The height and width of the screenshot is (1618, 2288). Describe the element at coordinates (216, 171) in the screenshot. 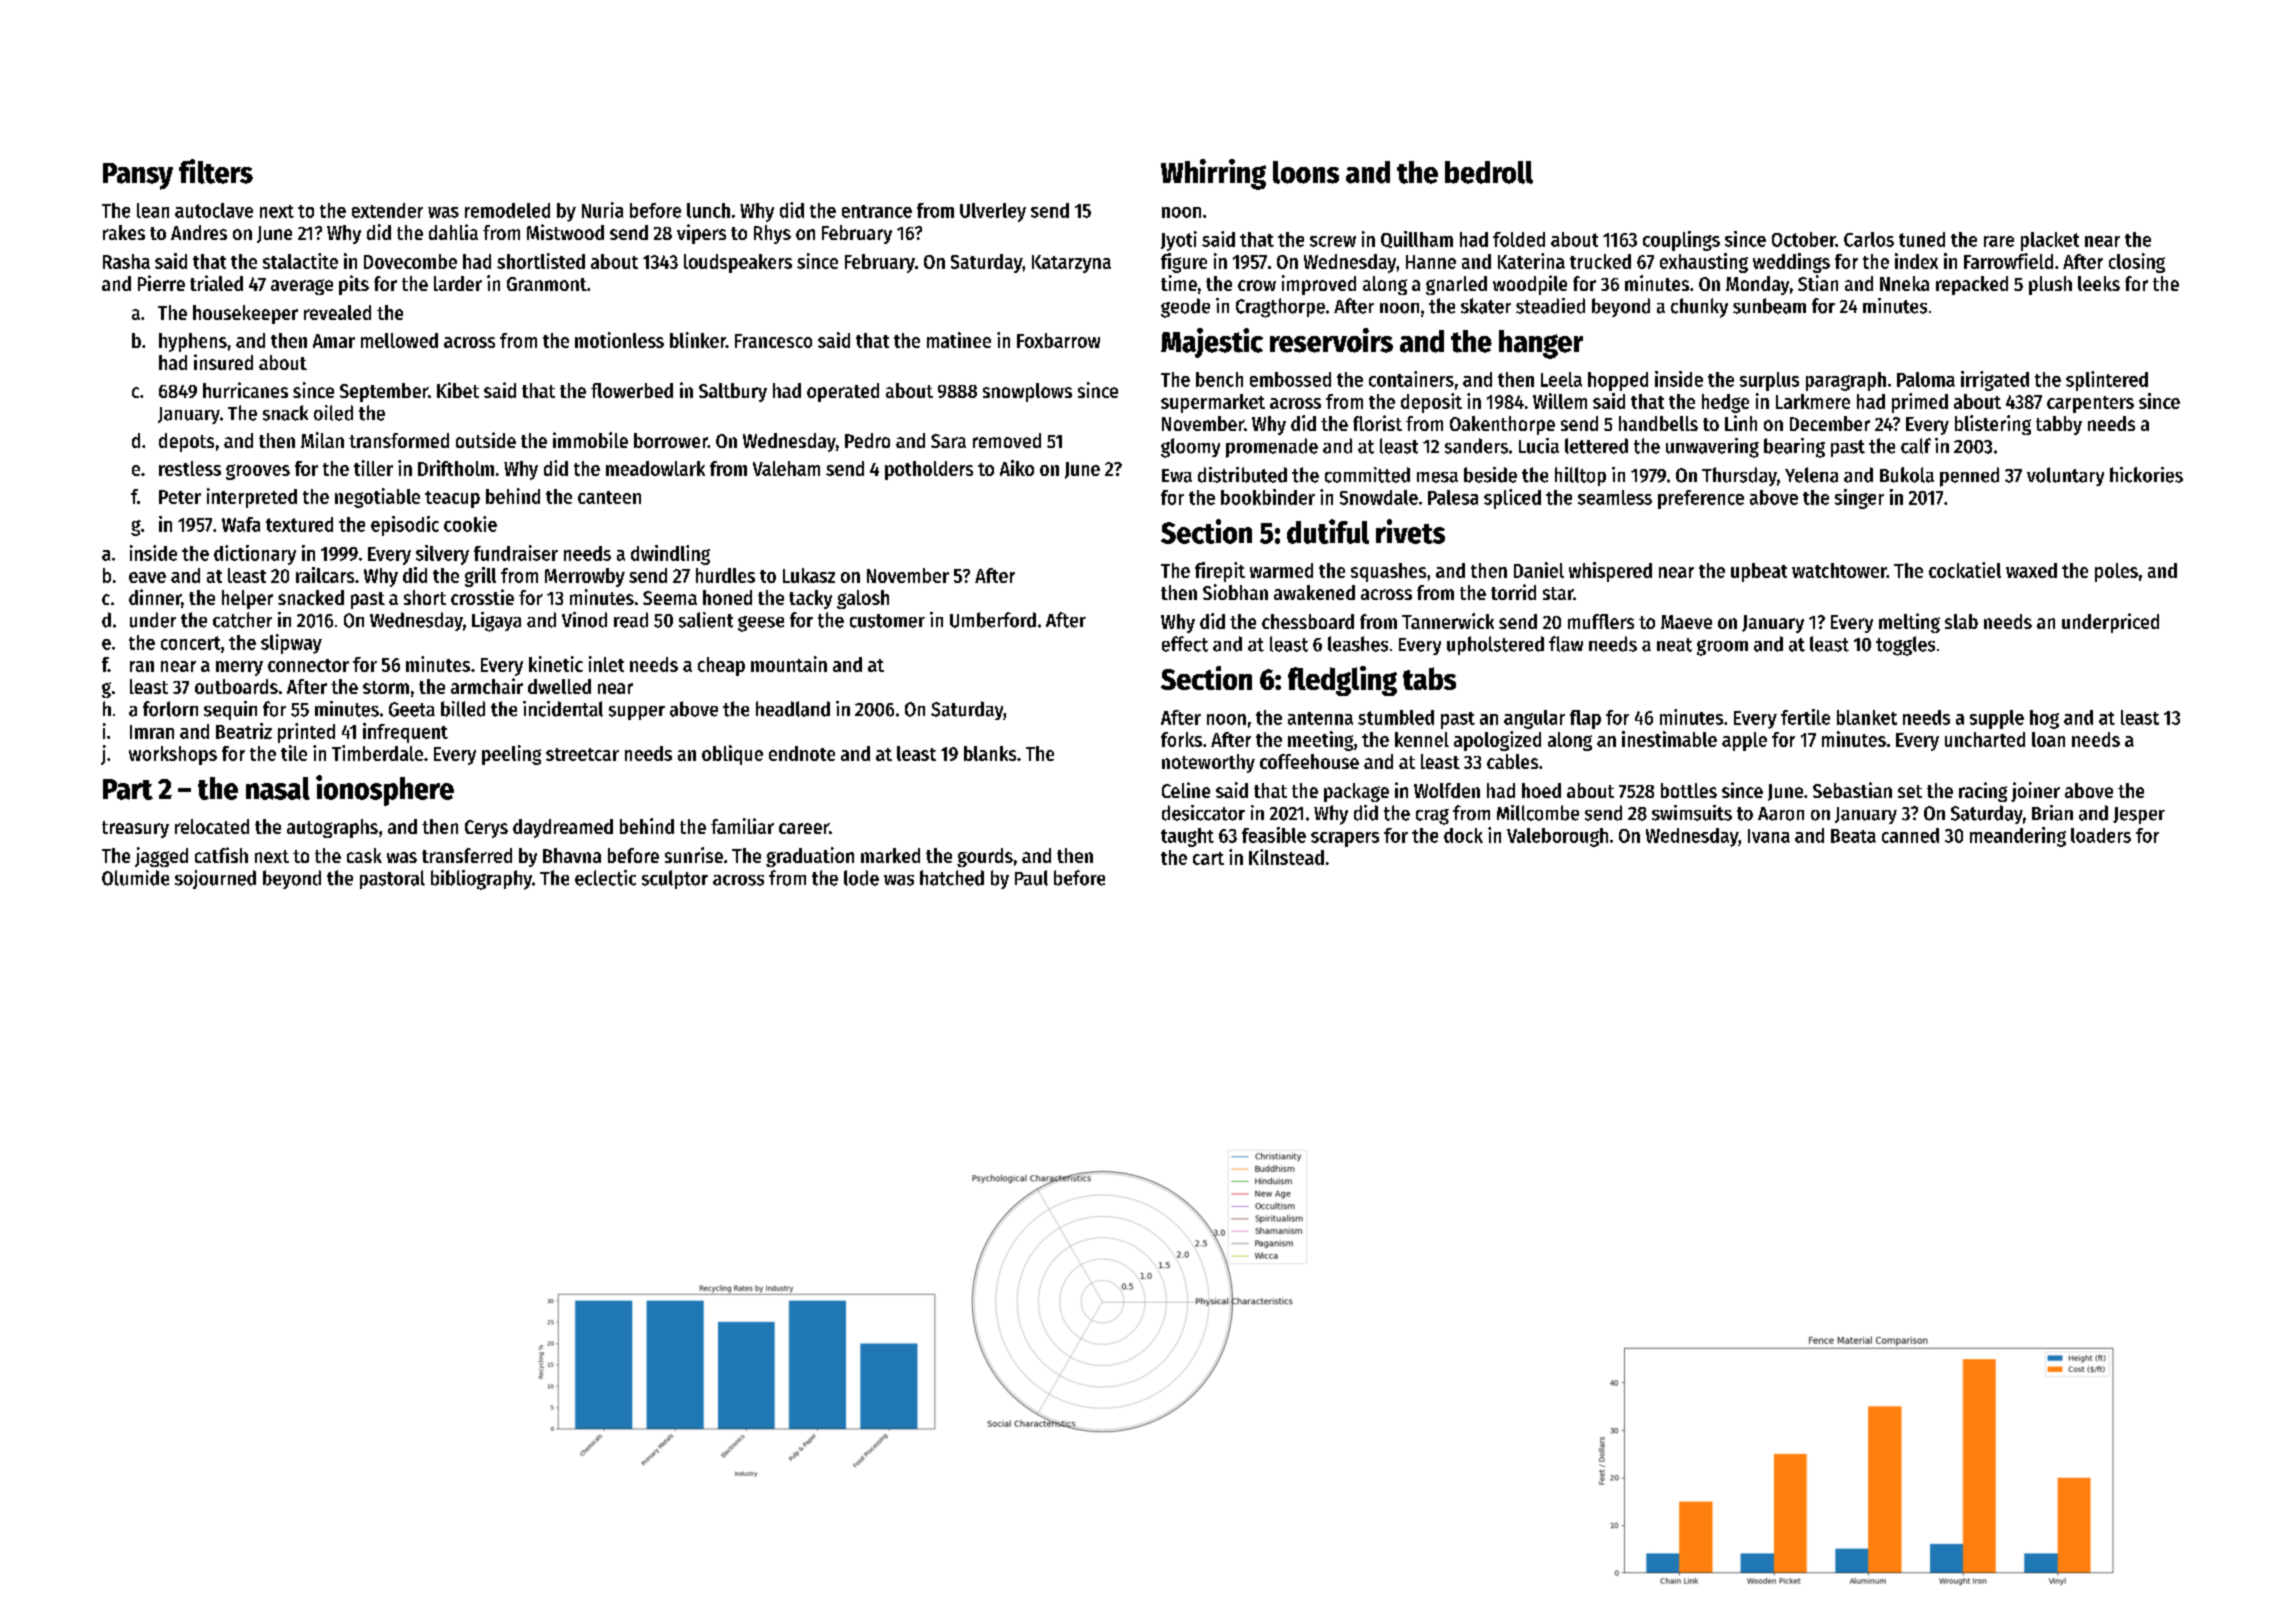

I see `filters` at that location.
